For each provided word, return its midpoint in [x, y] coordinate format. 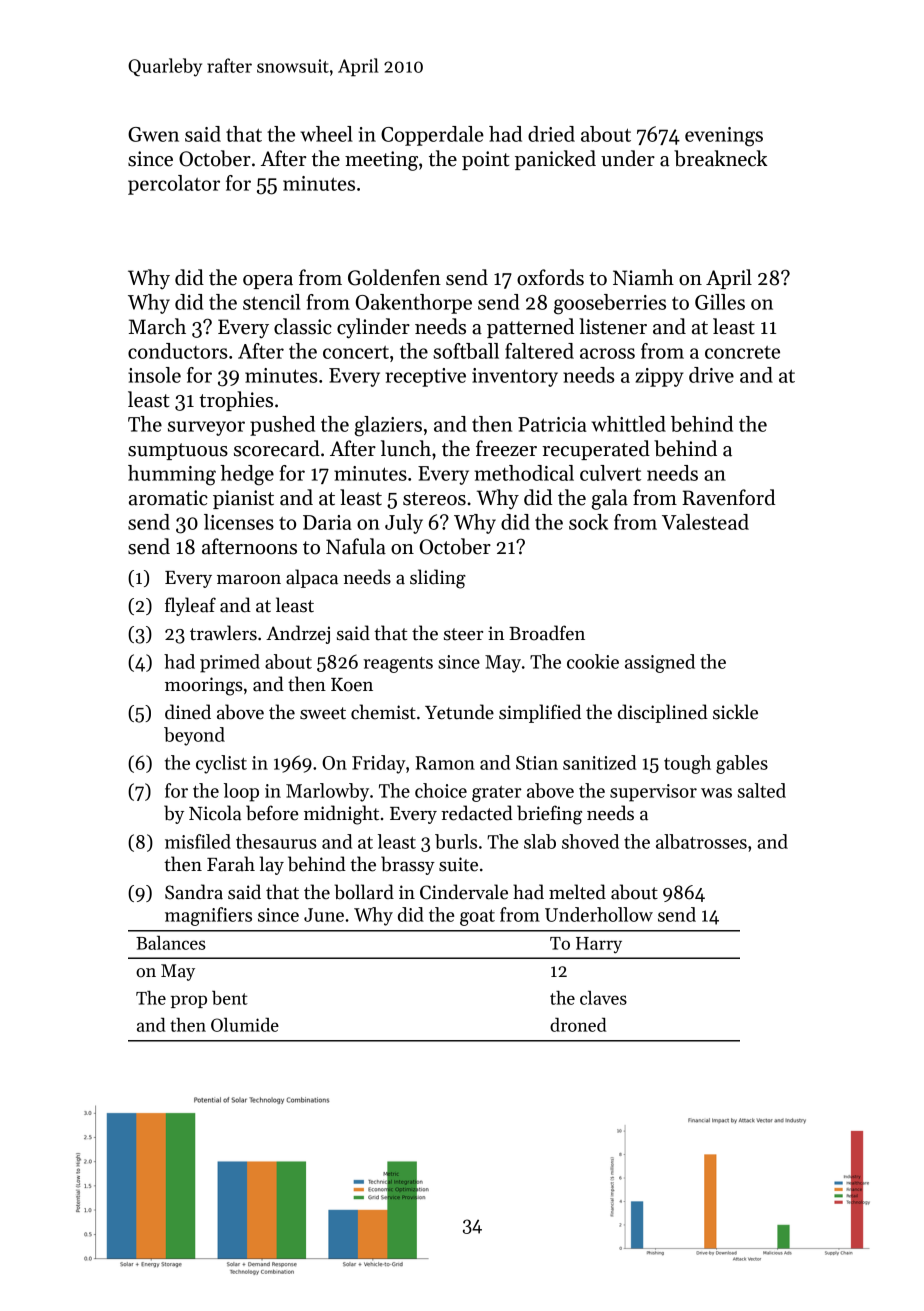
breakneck [721, 158]
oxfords [550, 277]
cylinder [373, 328]
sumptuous [178, 451]
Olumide [245, 1025]
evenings [724, 137]
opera [268, 282]
